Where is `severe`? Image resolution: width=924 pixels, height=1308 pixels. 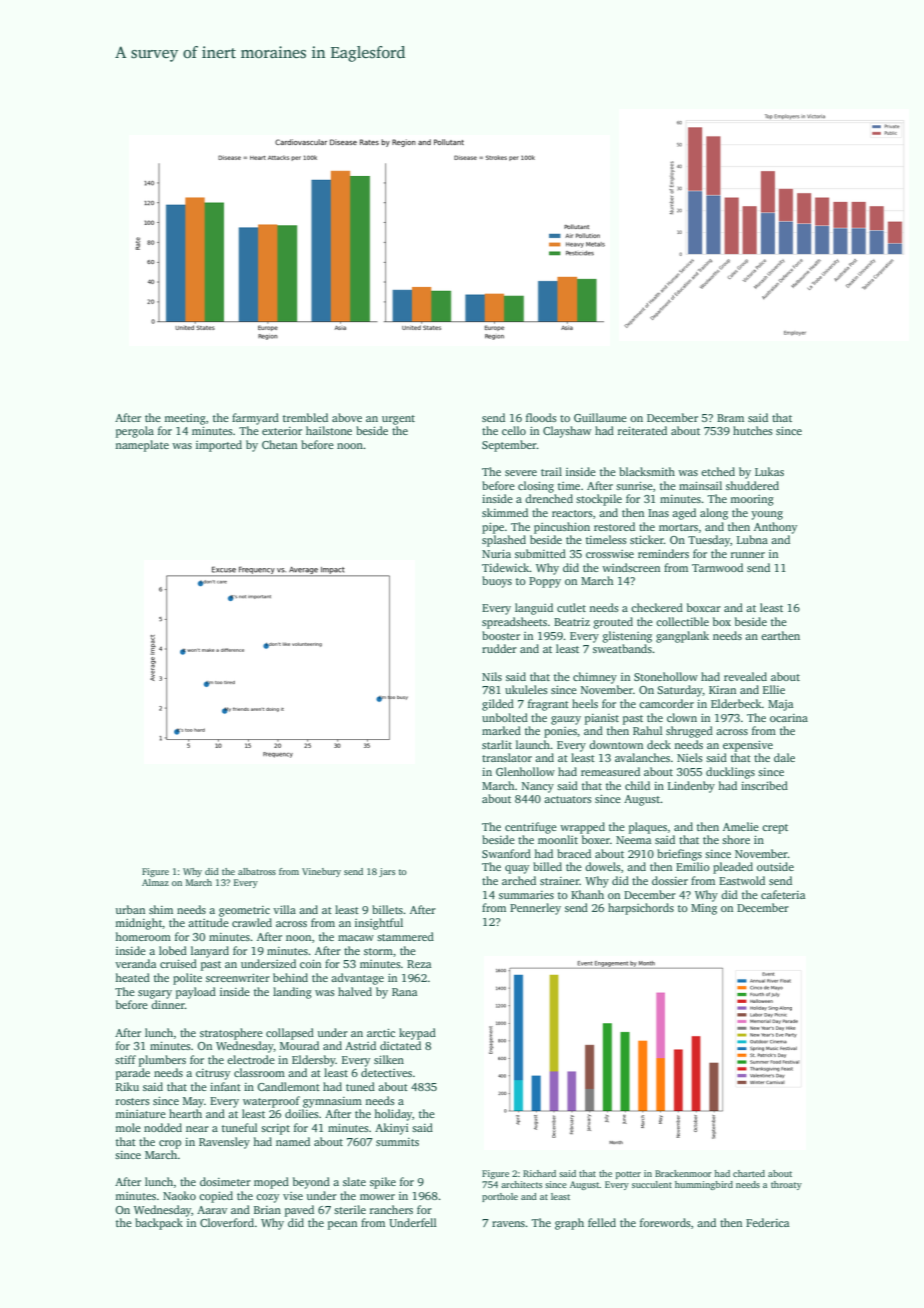 severe is located at coordinates (521, 473).
